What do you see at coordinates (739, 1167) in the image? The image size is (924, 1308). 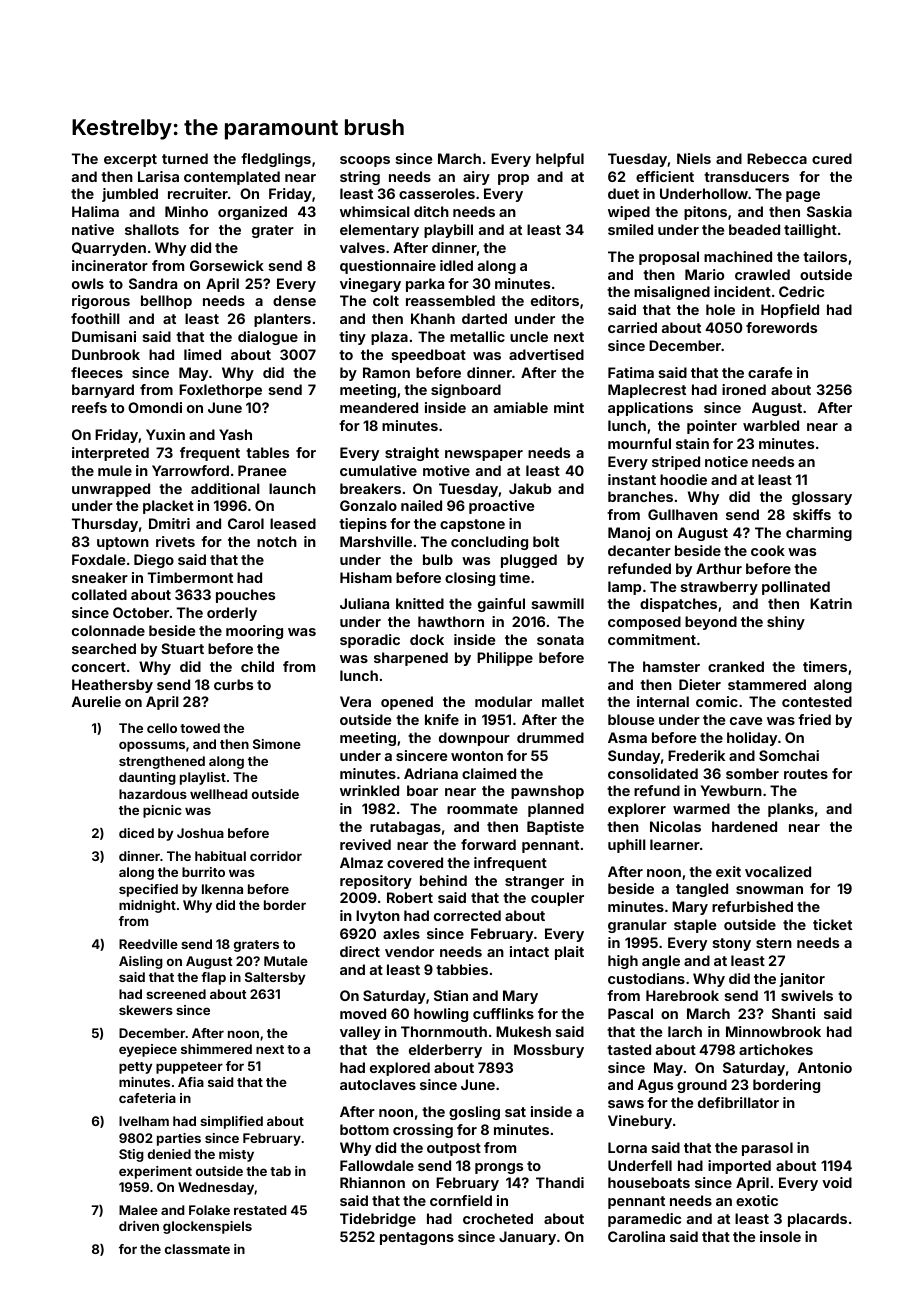 I see `imported` at bounding box center [739, 1167].
